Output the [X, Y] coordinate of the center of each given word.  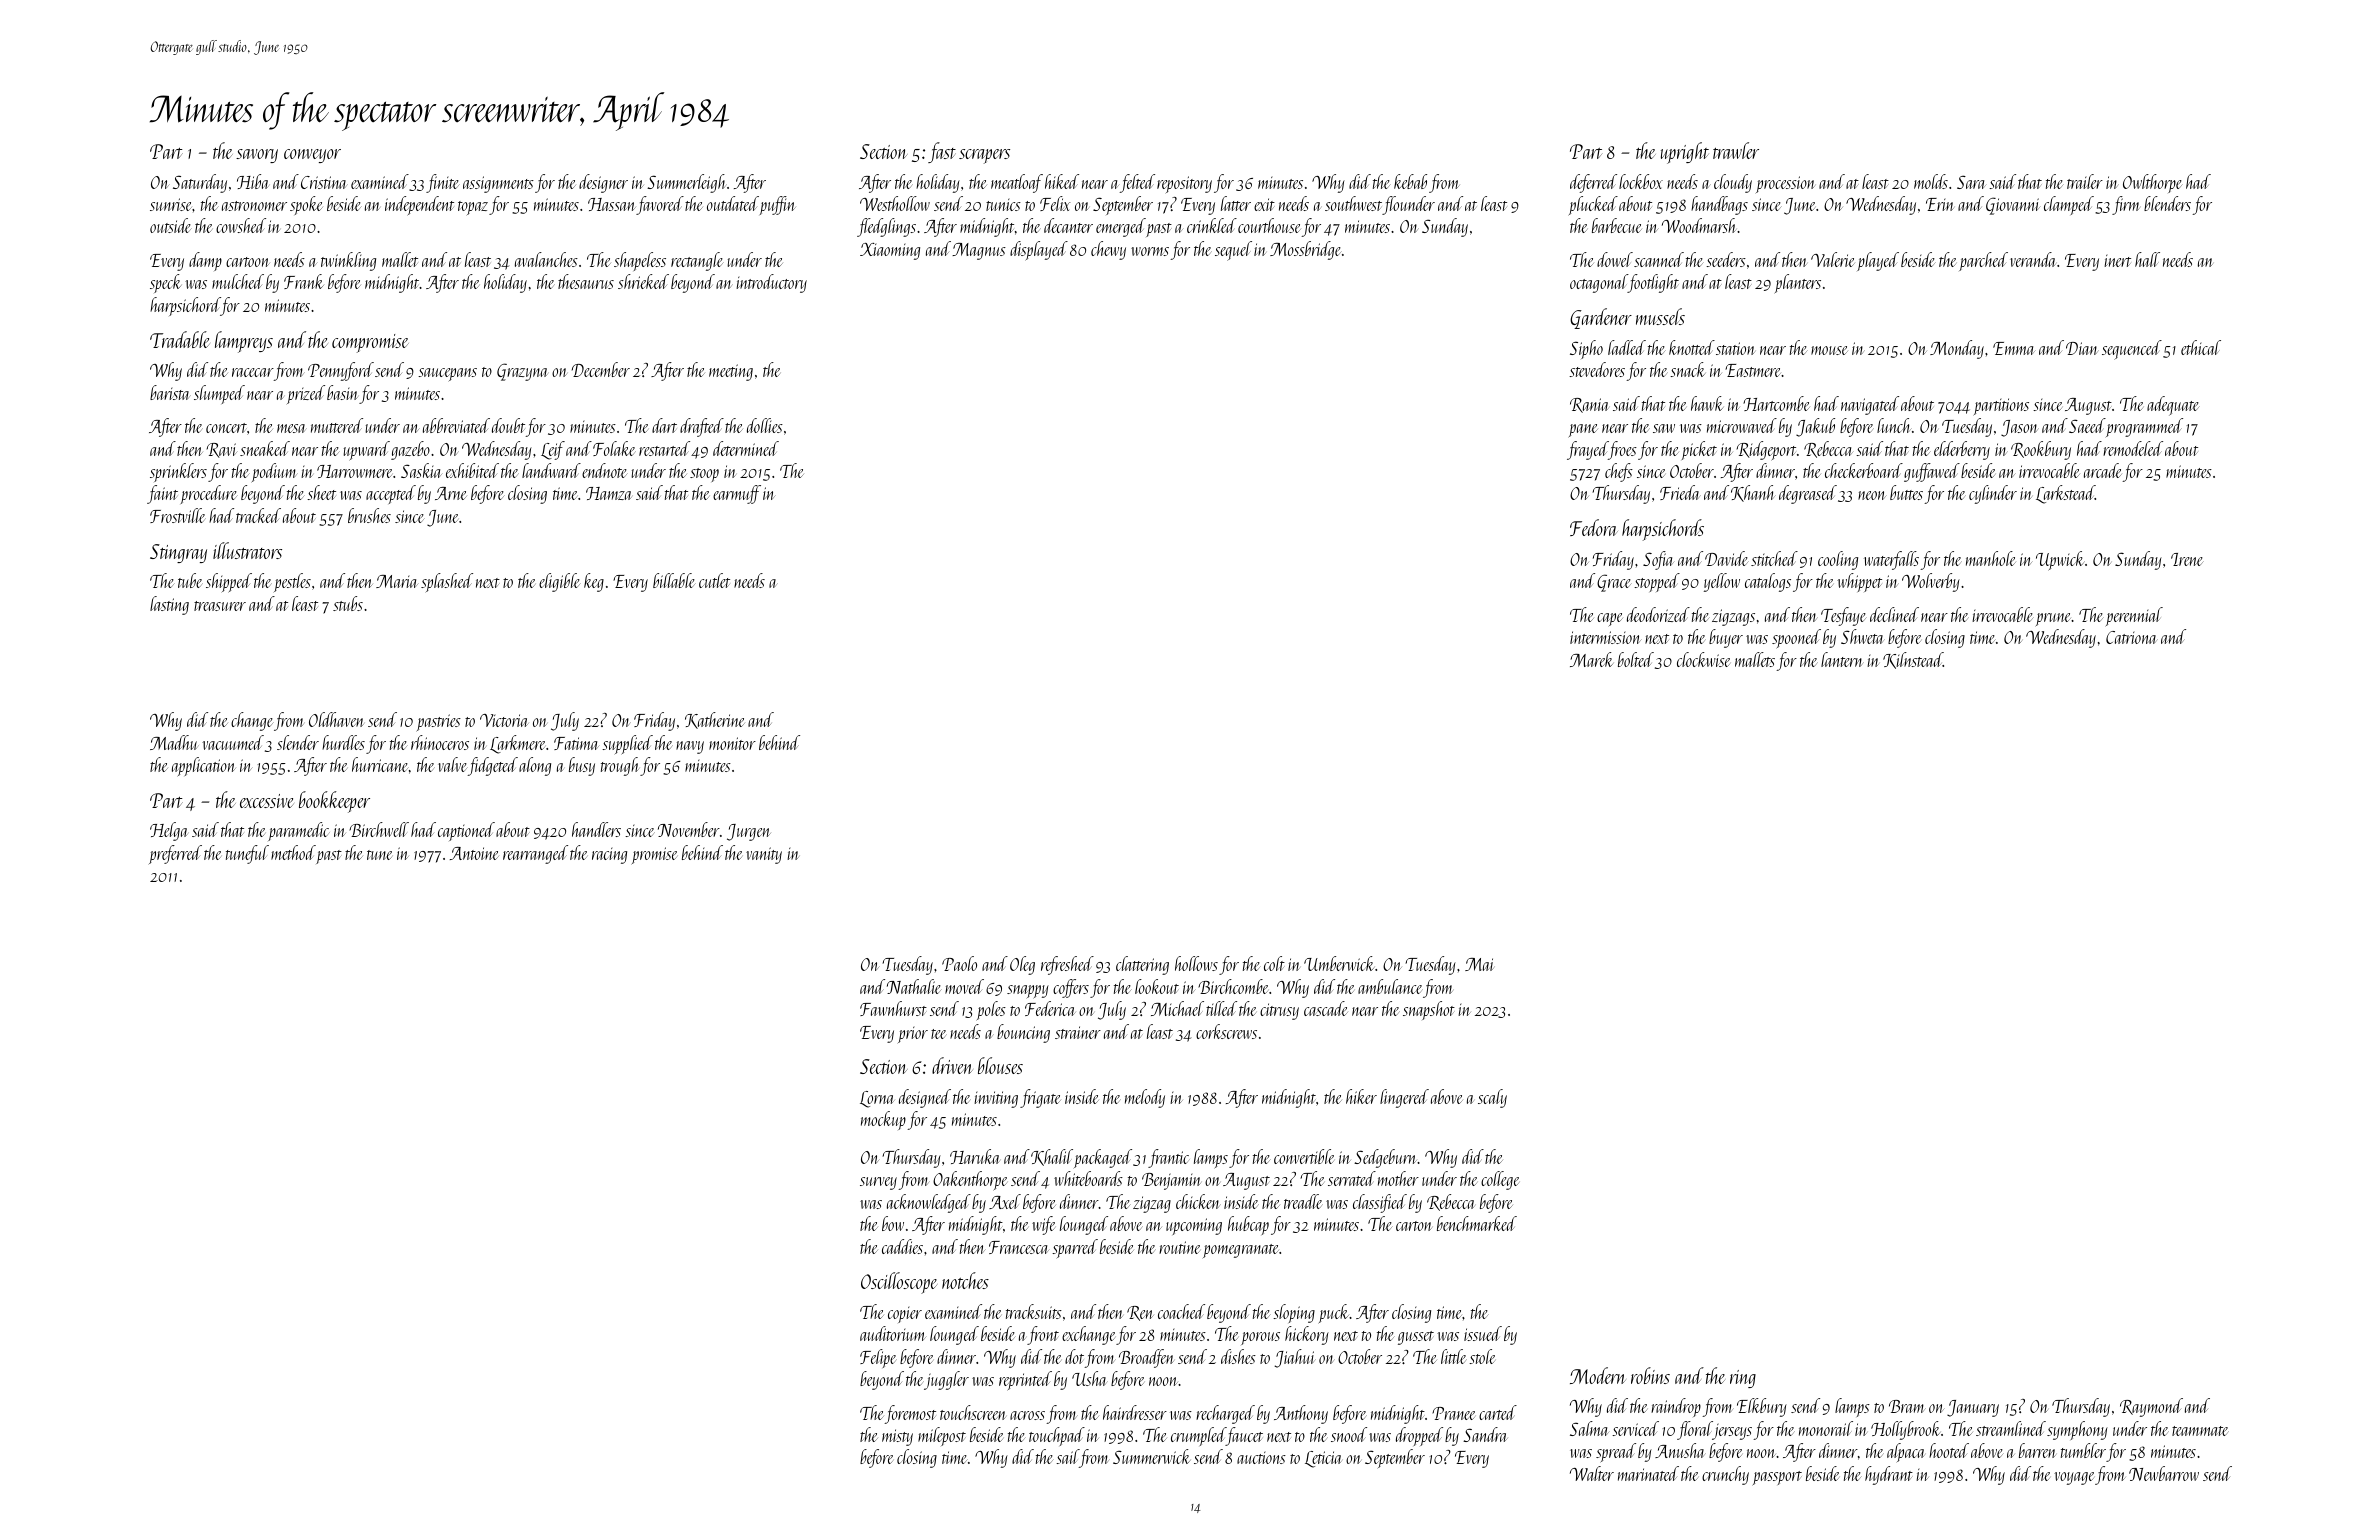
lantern [1842, 659]
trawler [1736, 150]
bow [893, 1223]
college [1500, 1180]
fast [942, 152]
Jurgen [749, 832]
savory [257, 156]
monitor [732, 743]
